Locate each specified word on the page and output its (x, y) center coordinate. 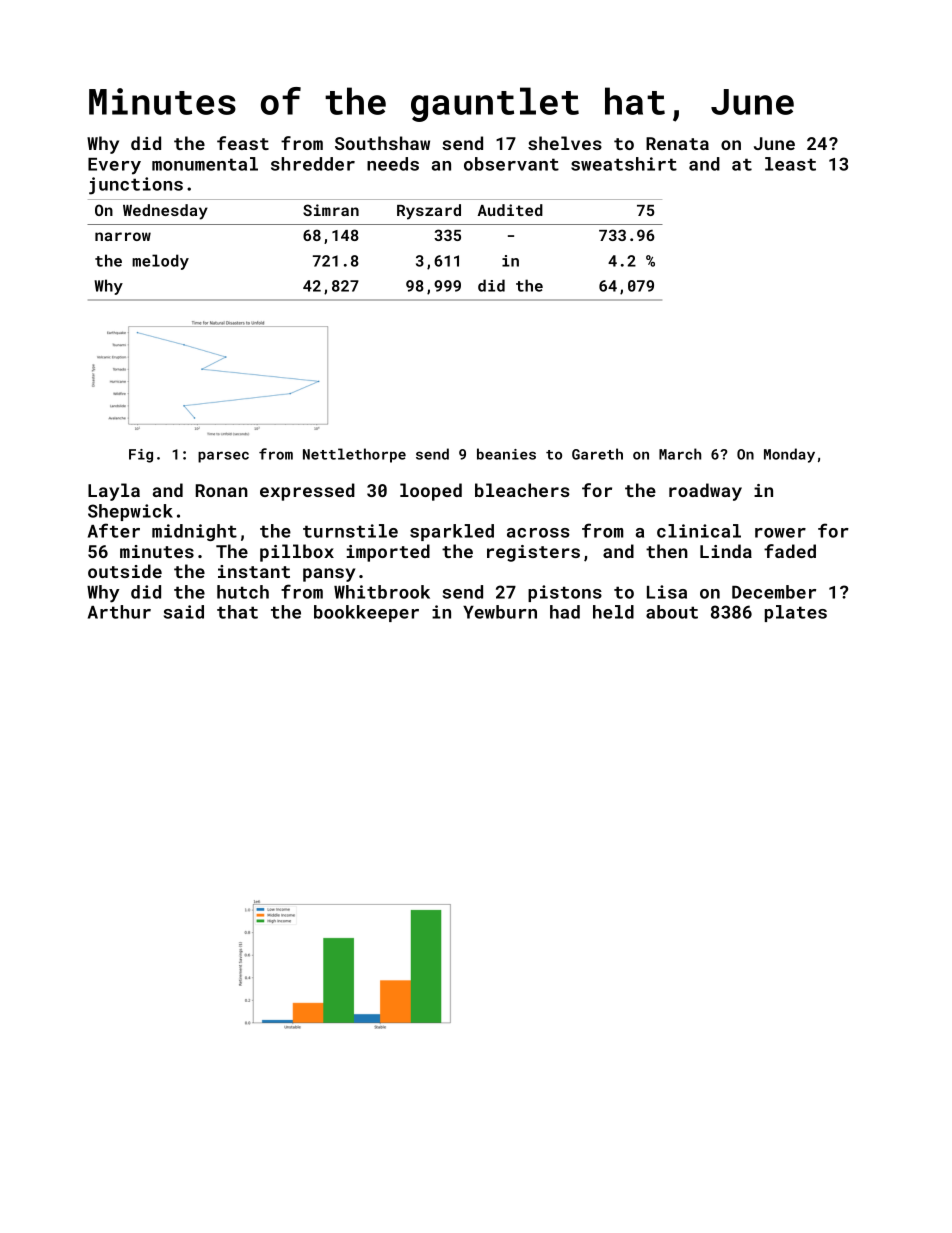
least (790, 164)
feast (243, 143)
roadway (705, 492)
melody (160, 262)
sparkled (452, 532)
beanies (506, 454)
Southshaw (382, 143)
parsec (223, 457)
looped (431, 492)
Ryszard (429, 212)
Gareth (597, 454)
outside (125, 571)
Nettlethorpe (354, 455)
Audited (510, 210)
